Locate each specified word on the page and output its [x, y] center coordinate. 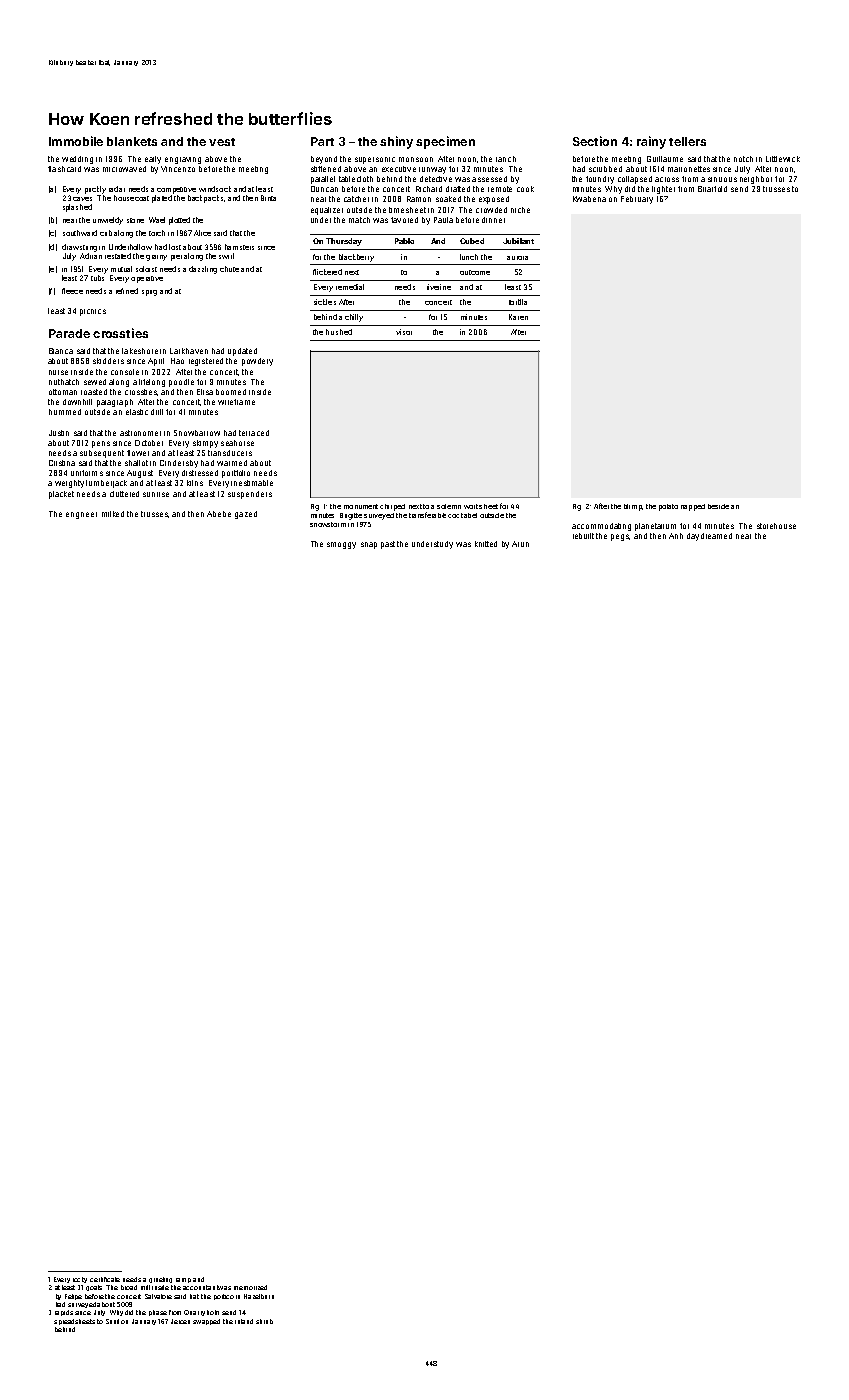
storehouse [776, 526]
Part [322, 141]
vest [222, 142]
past [388, 545]
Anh [676, 536]
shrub [264, 1321]
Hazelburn [259, 1296]
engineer [81, 515]
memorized [250, 1287]
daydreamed [709, 537]
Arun [520, 544]
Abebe [219, 514]
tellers [687, 141]
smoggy [341, 545]
